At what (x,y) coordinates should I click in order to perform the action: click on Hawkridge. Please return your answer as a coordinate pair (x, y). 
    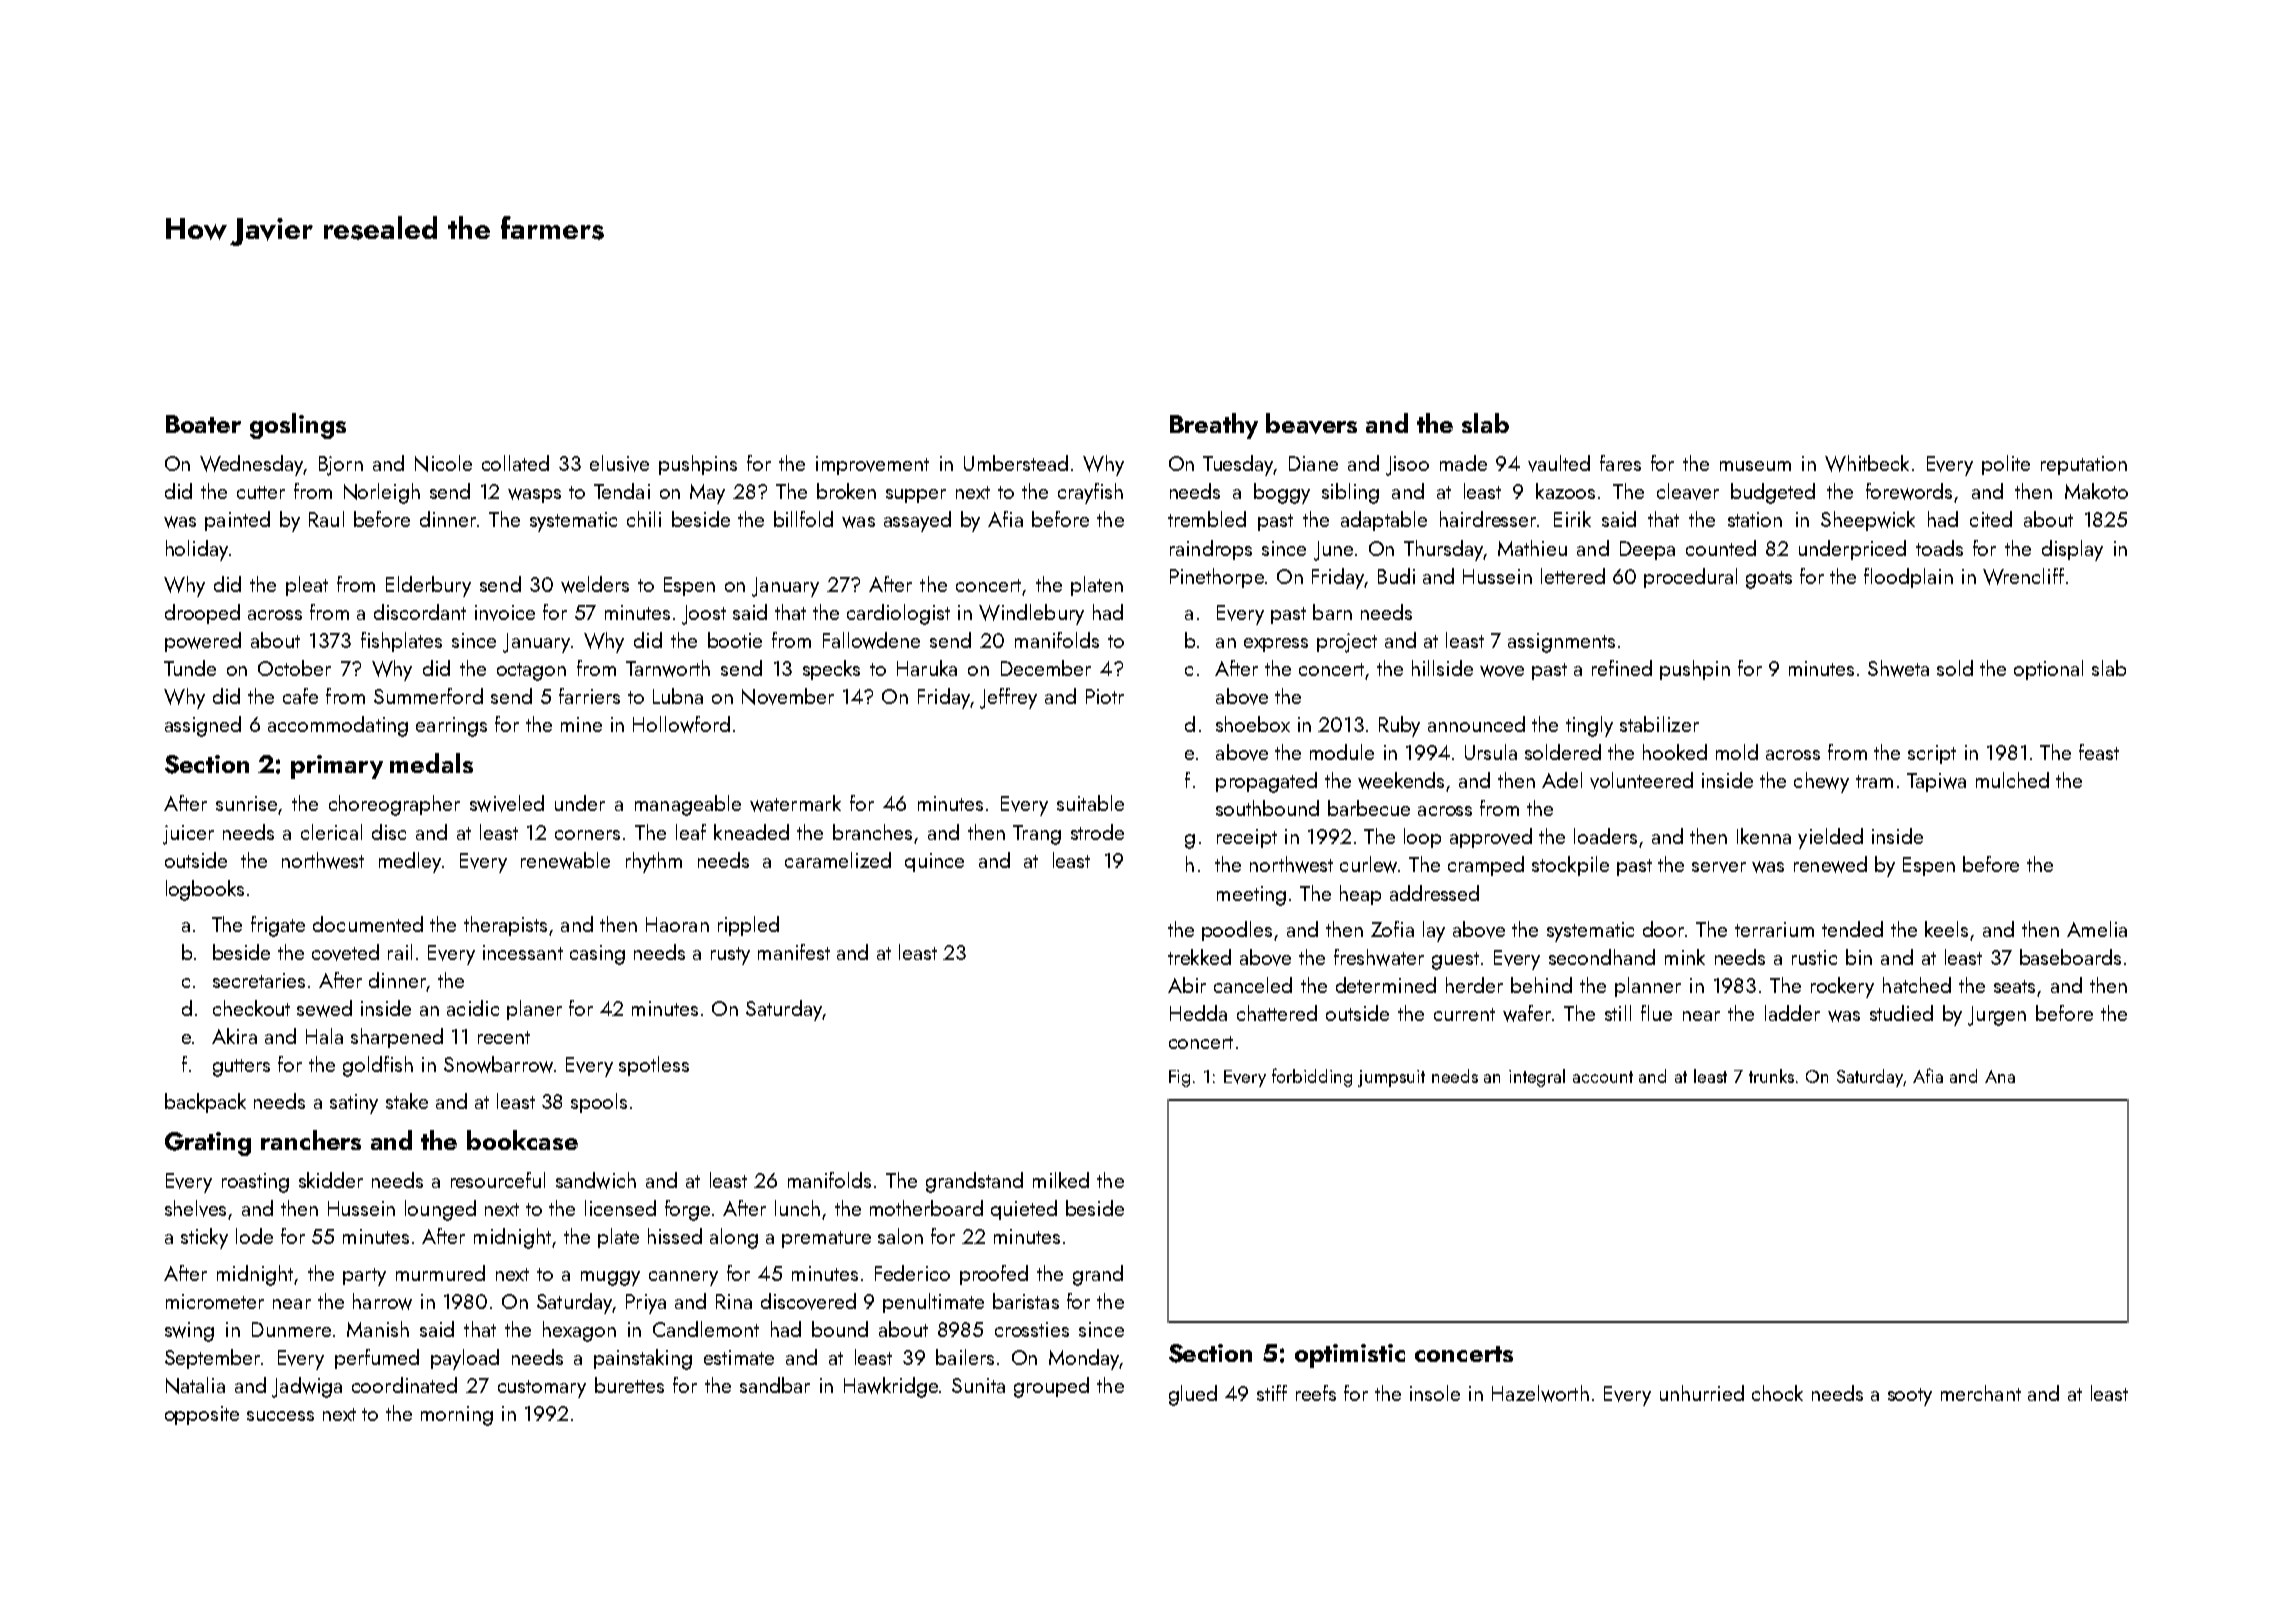
    Looking at the image, I should click on (891, 1387).
